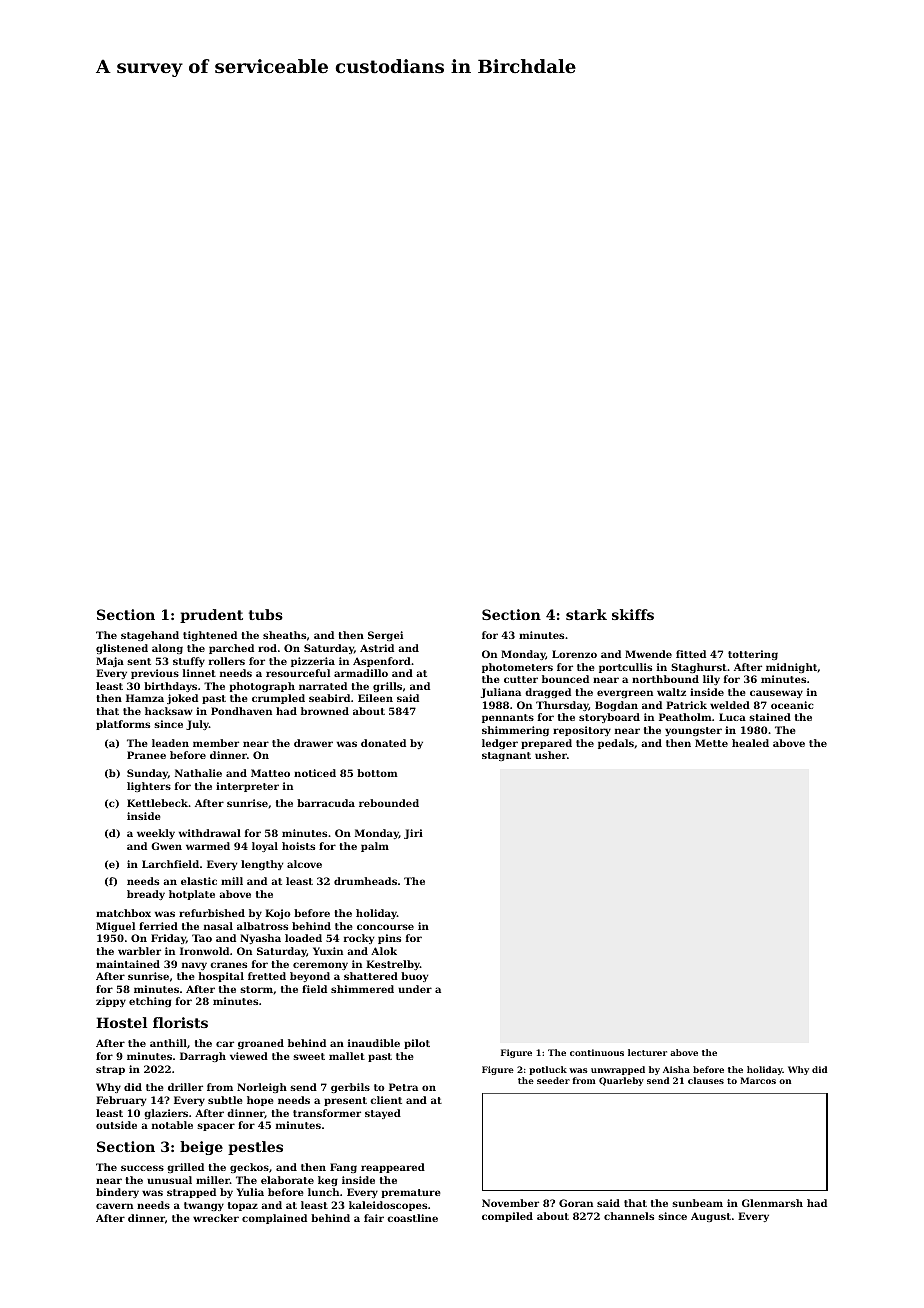 The width and height of the page is (924, 1308). Describe the element at coordinates (146, 895) in the page. I see `bready` at that location.
